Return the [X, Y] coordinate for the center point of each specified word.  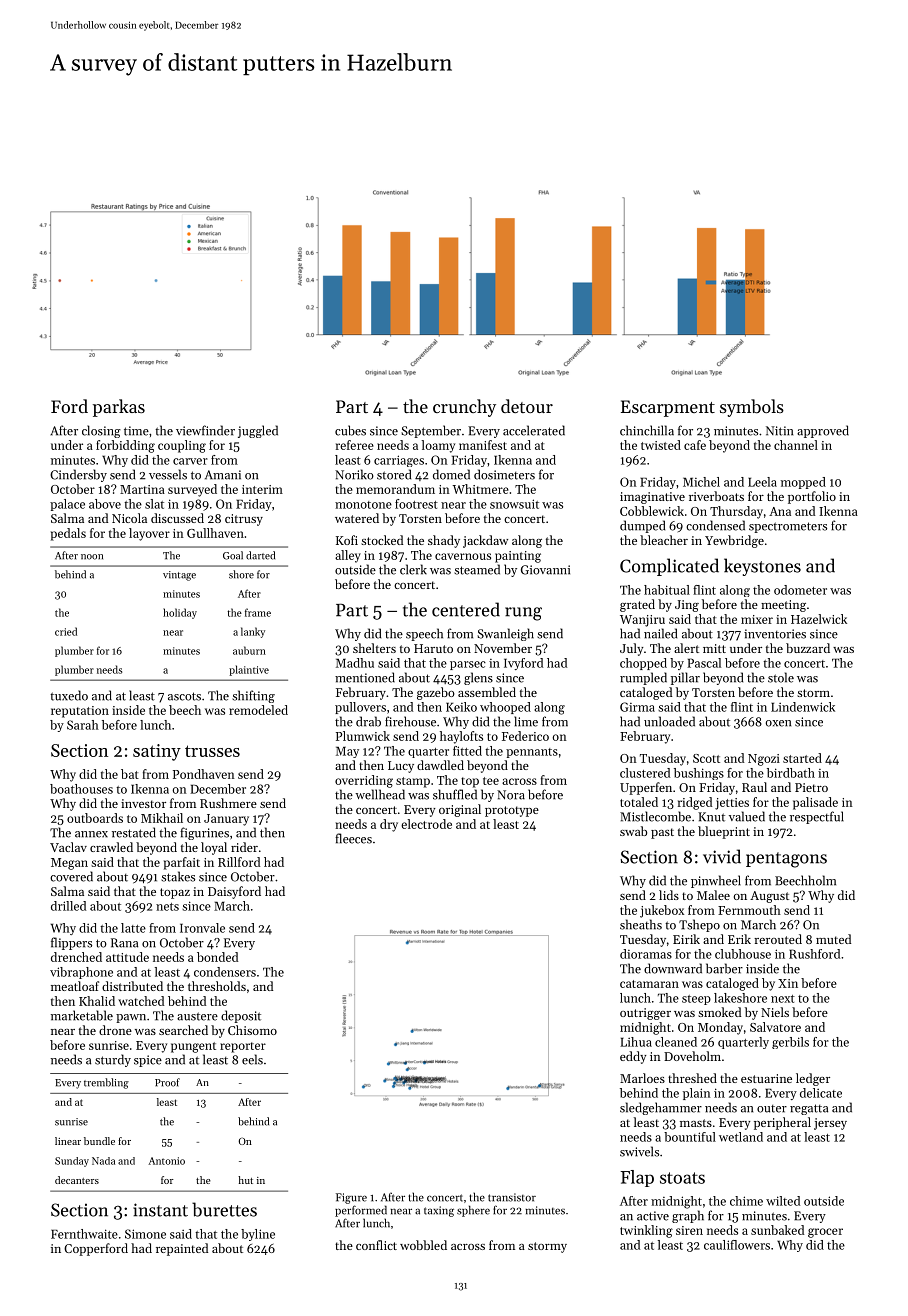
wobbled [423, 1245]
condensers [225, 972]
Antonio [166, 1161]
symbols [752, 408]
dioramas [646, 954]
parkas [119, 408]
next [783, 999]
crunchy [464, 408]
